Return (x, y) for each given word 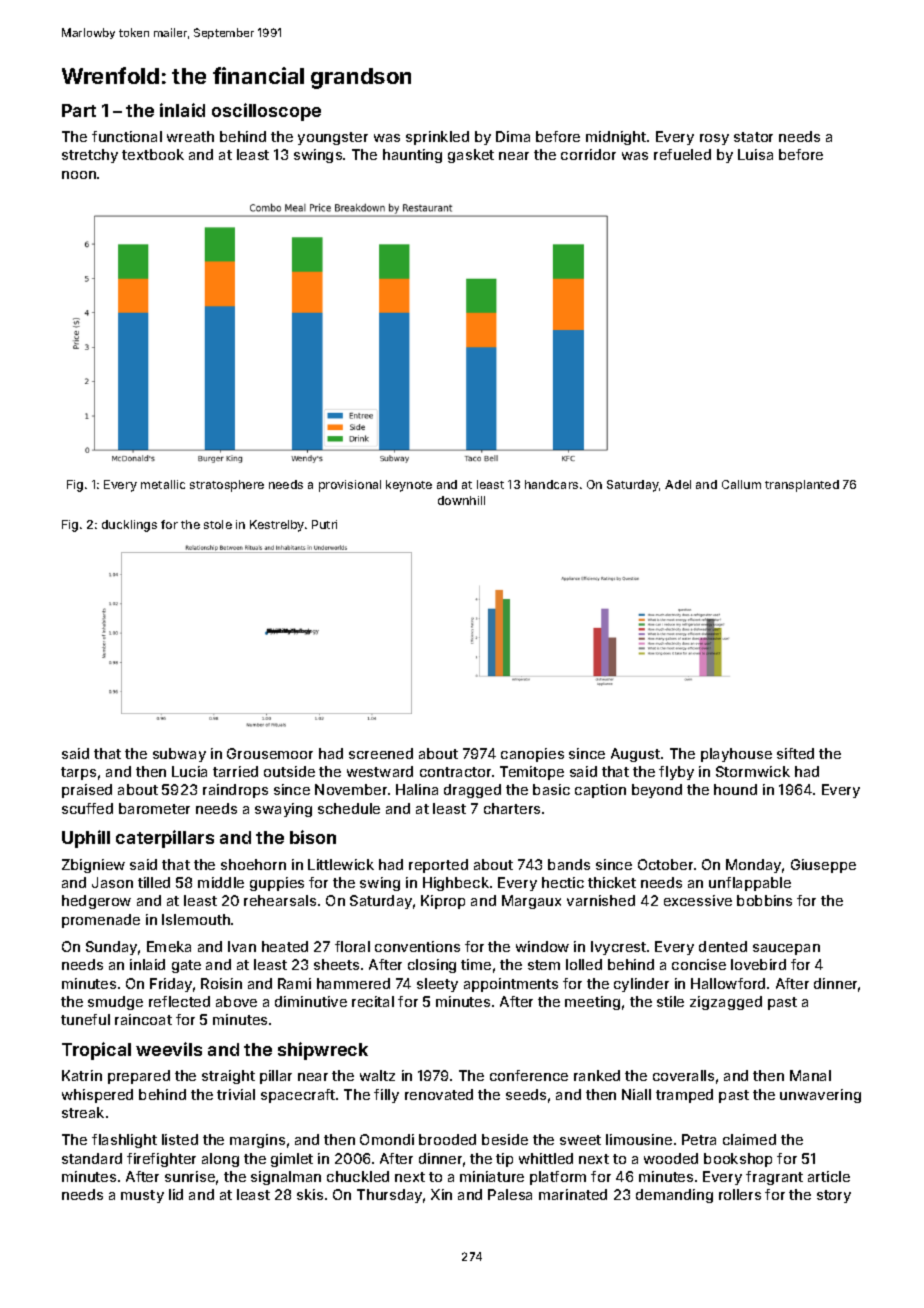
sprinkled (437, 138)
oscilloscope (266, 112)
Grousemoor (270, 753)
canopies (532, 755)
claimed (749, 1139)
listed (180, 1139)
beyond (657, 791)
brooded (447, 1139)
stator (753, 137)
